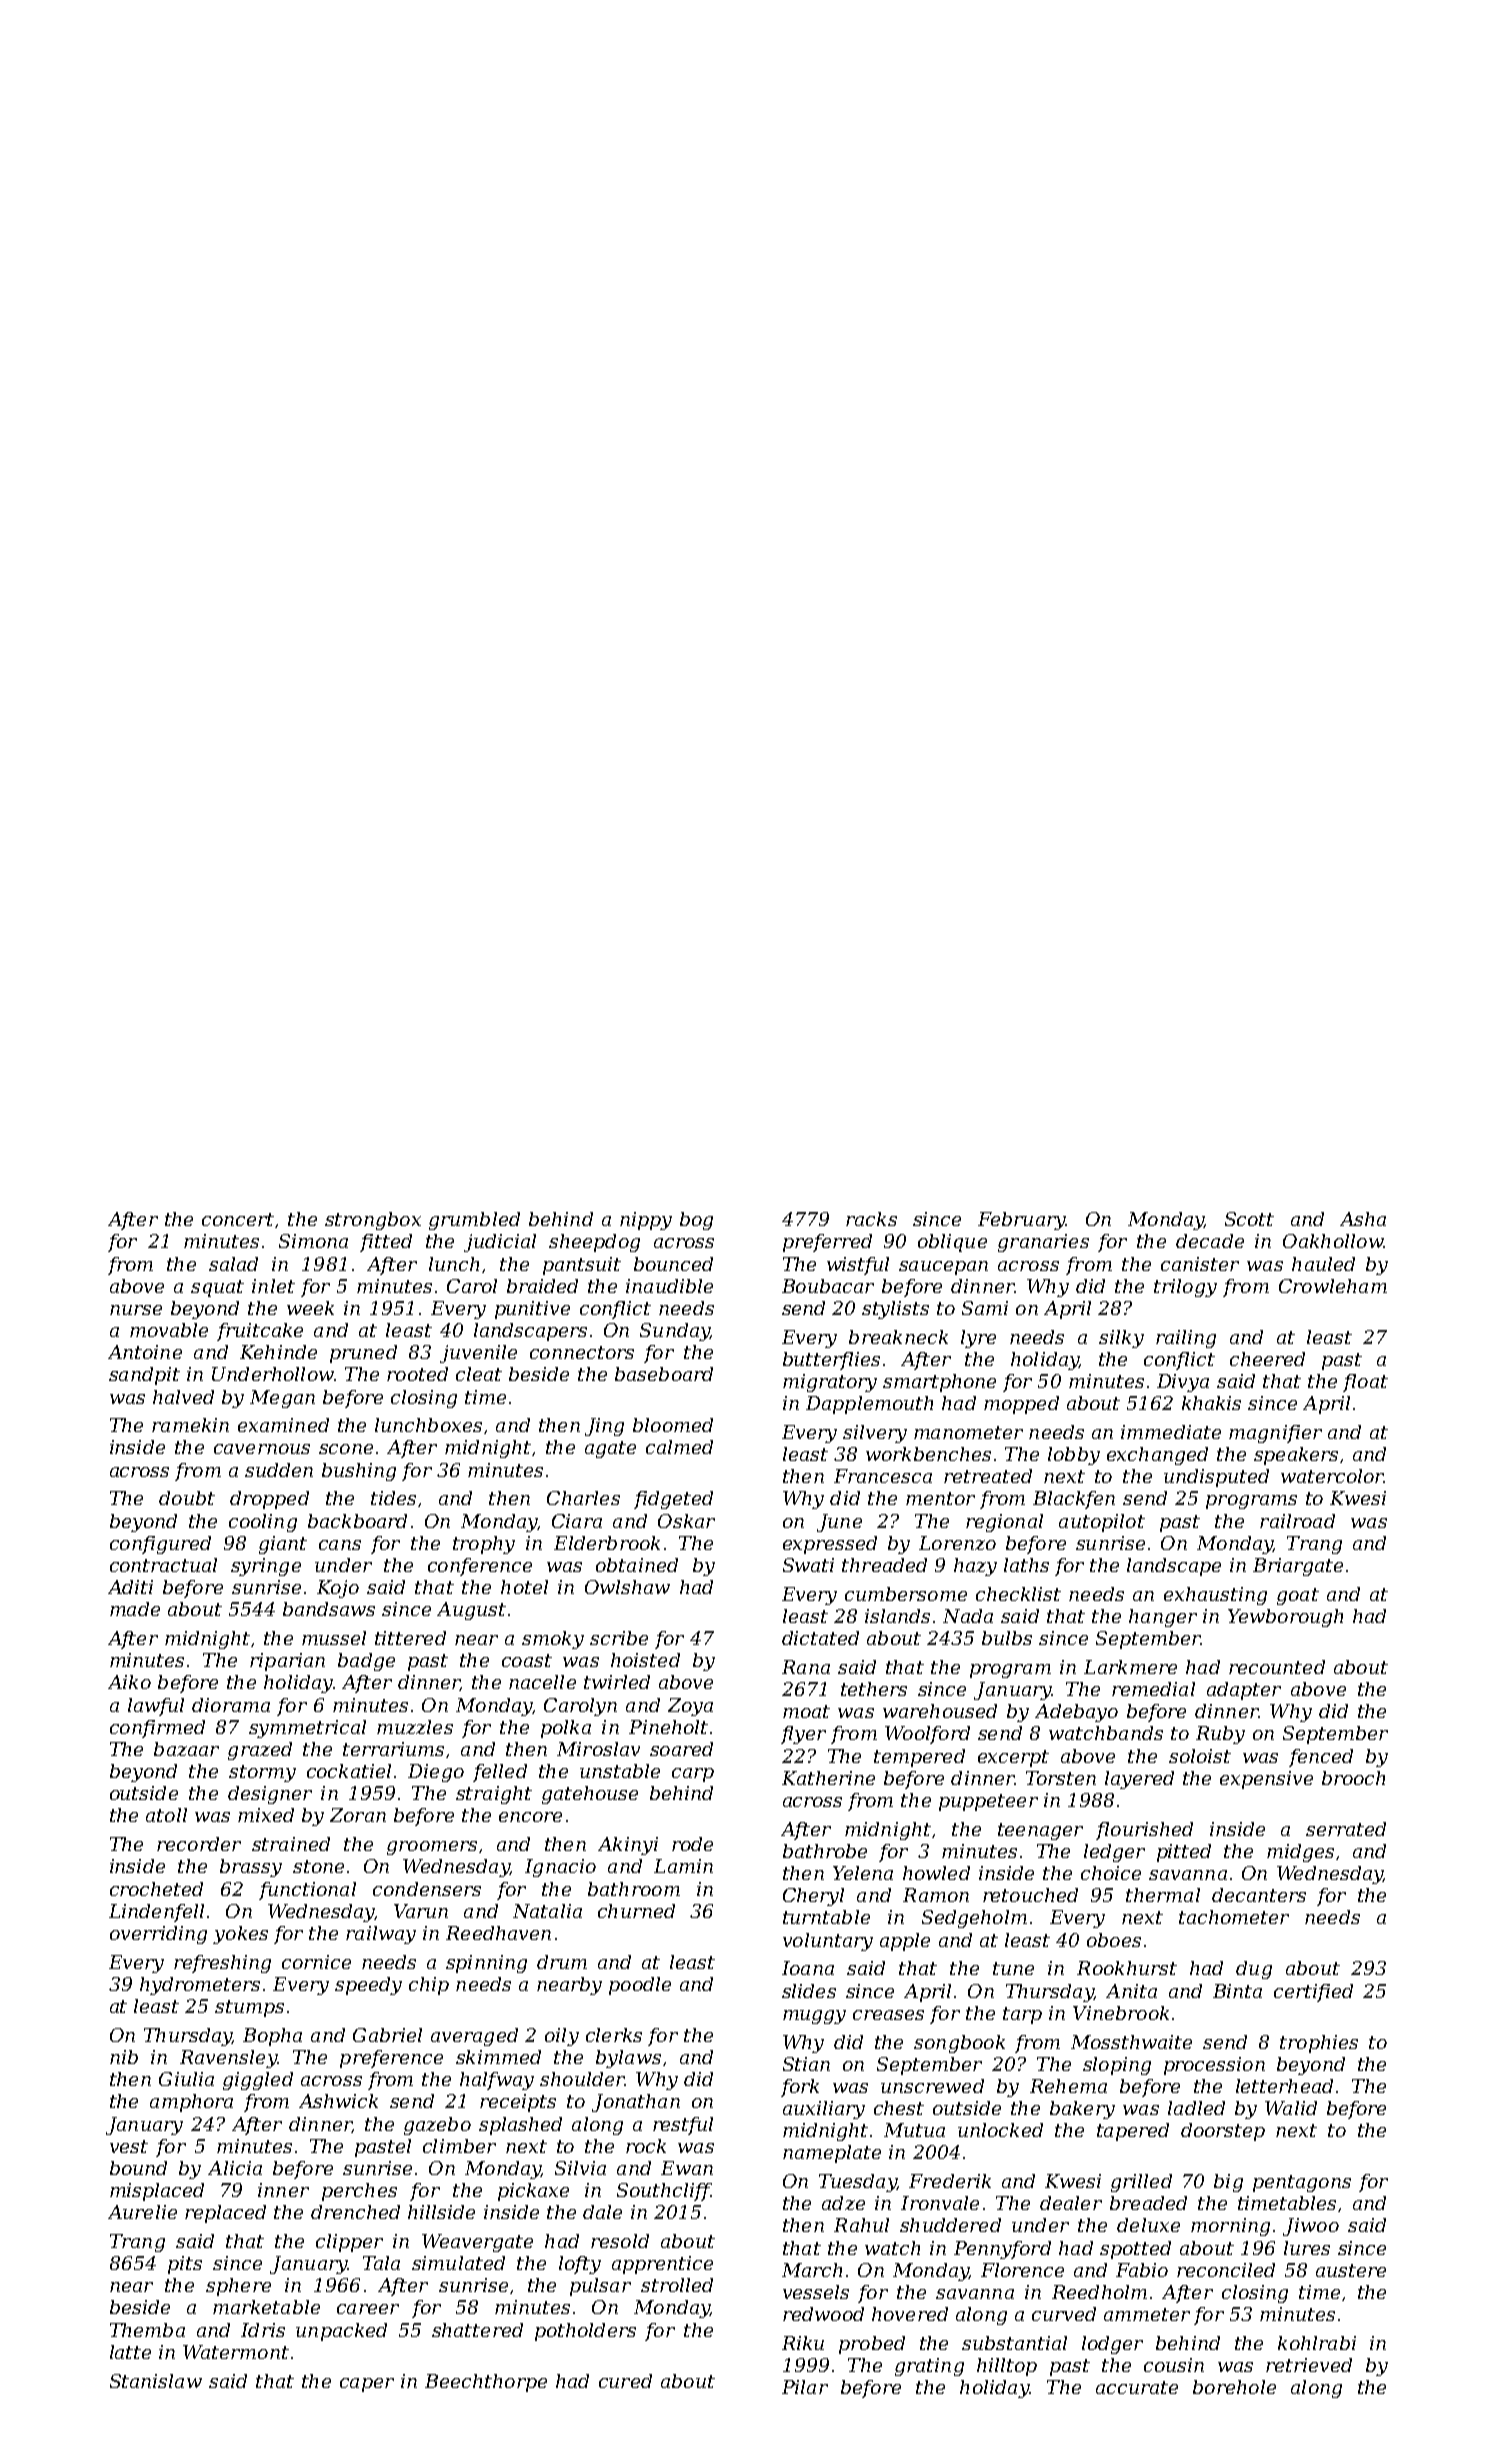 The image size is (1496, 2464). I want to click on Stanislaw, so click(156, 2381).
